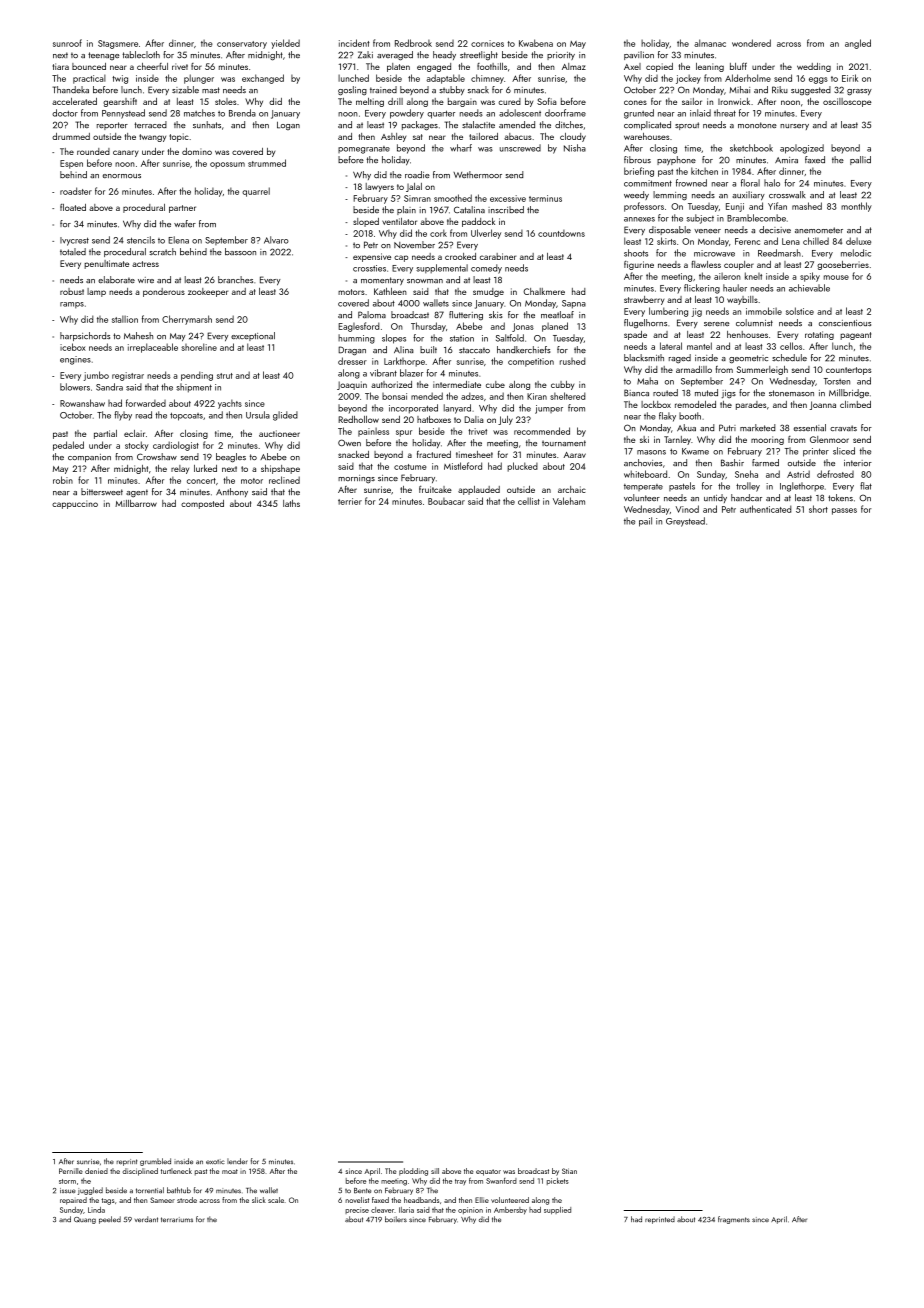 This screenshot has height=1308, width=924. What do you see at coordinates (291, 503) in the screenshot?
I see `laths` at bounding box center [291, 503].
